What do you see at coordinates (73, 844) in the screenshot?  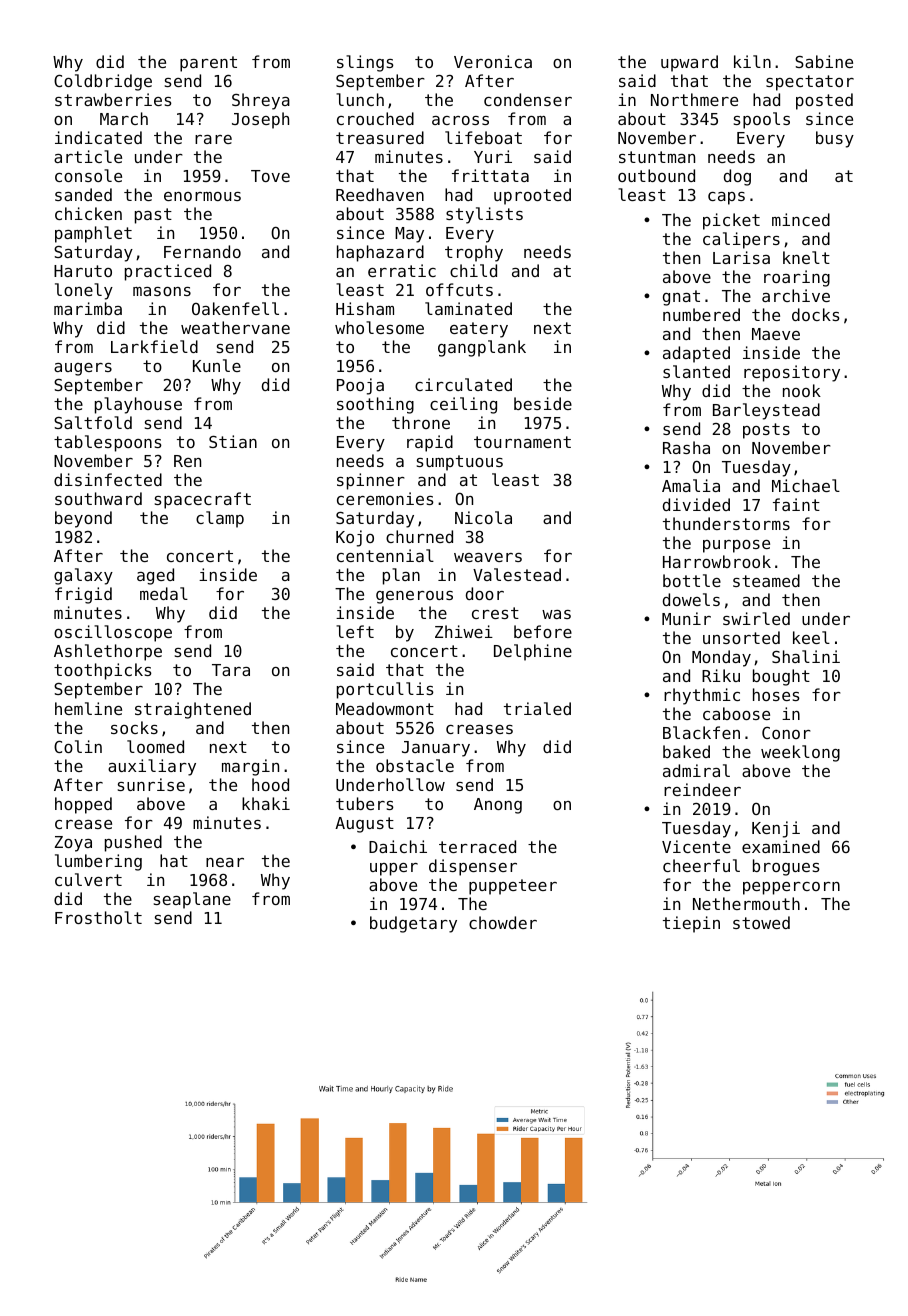 I see `Zoya` at bounding box center [73, 844].
